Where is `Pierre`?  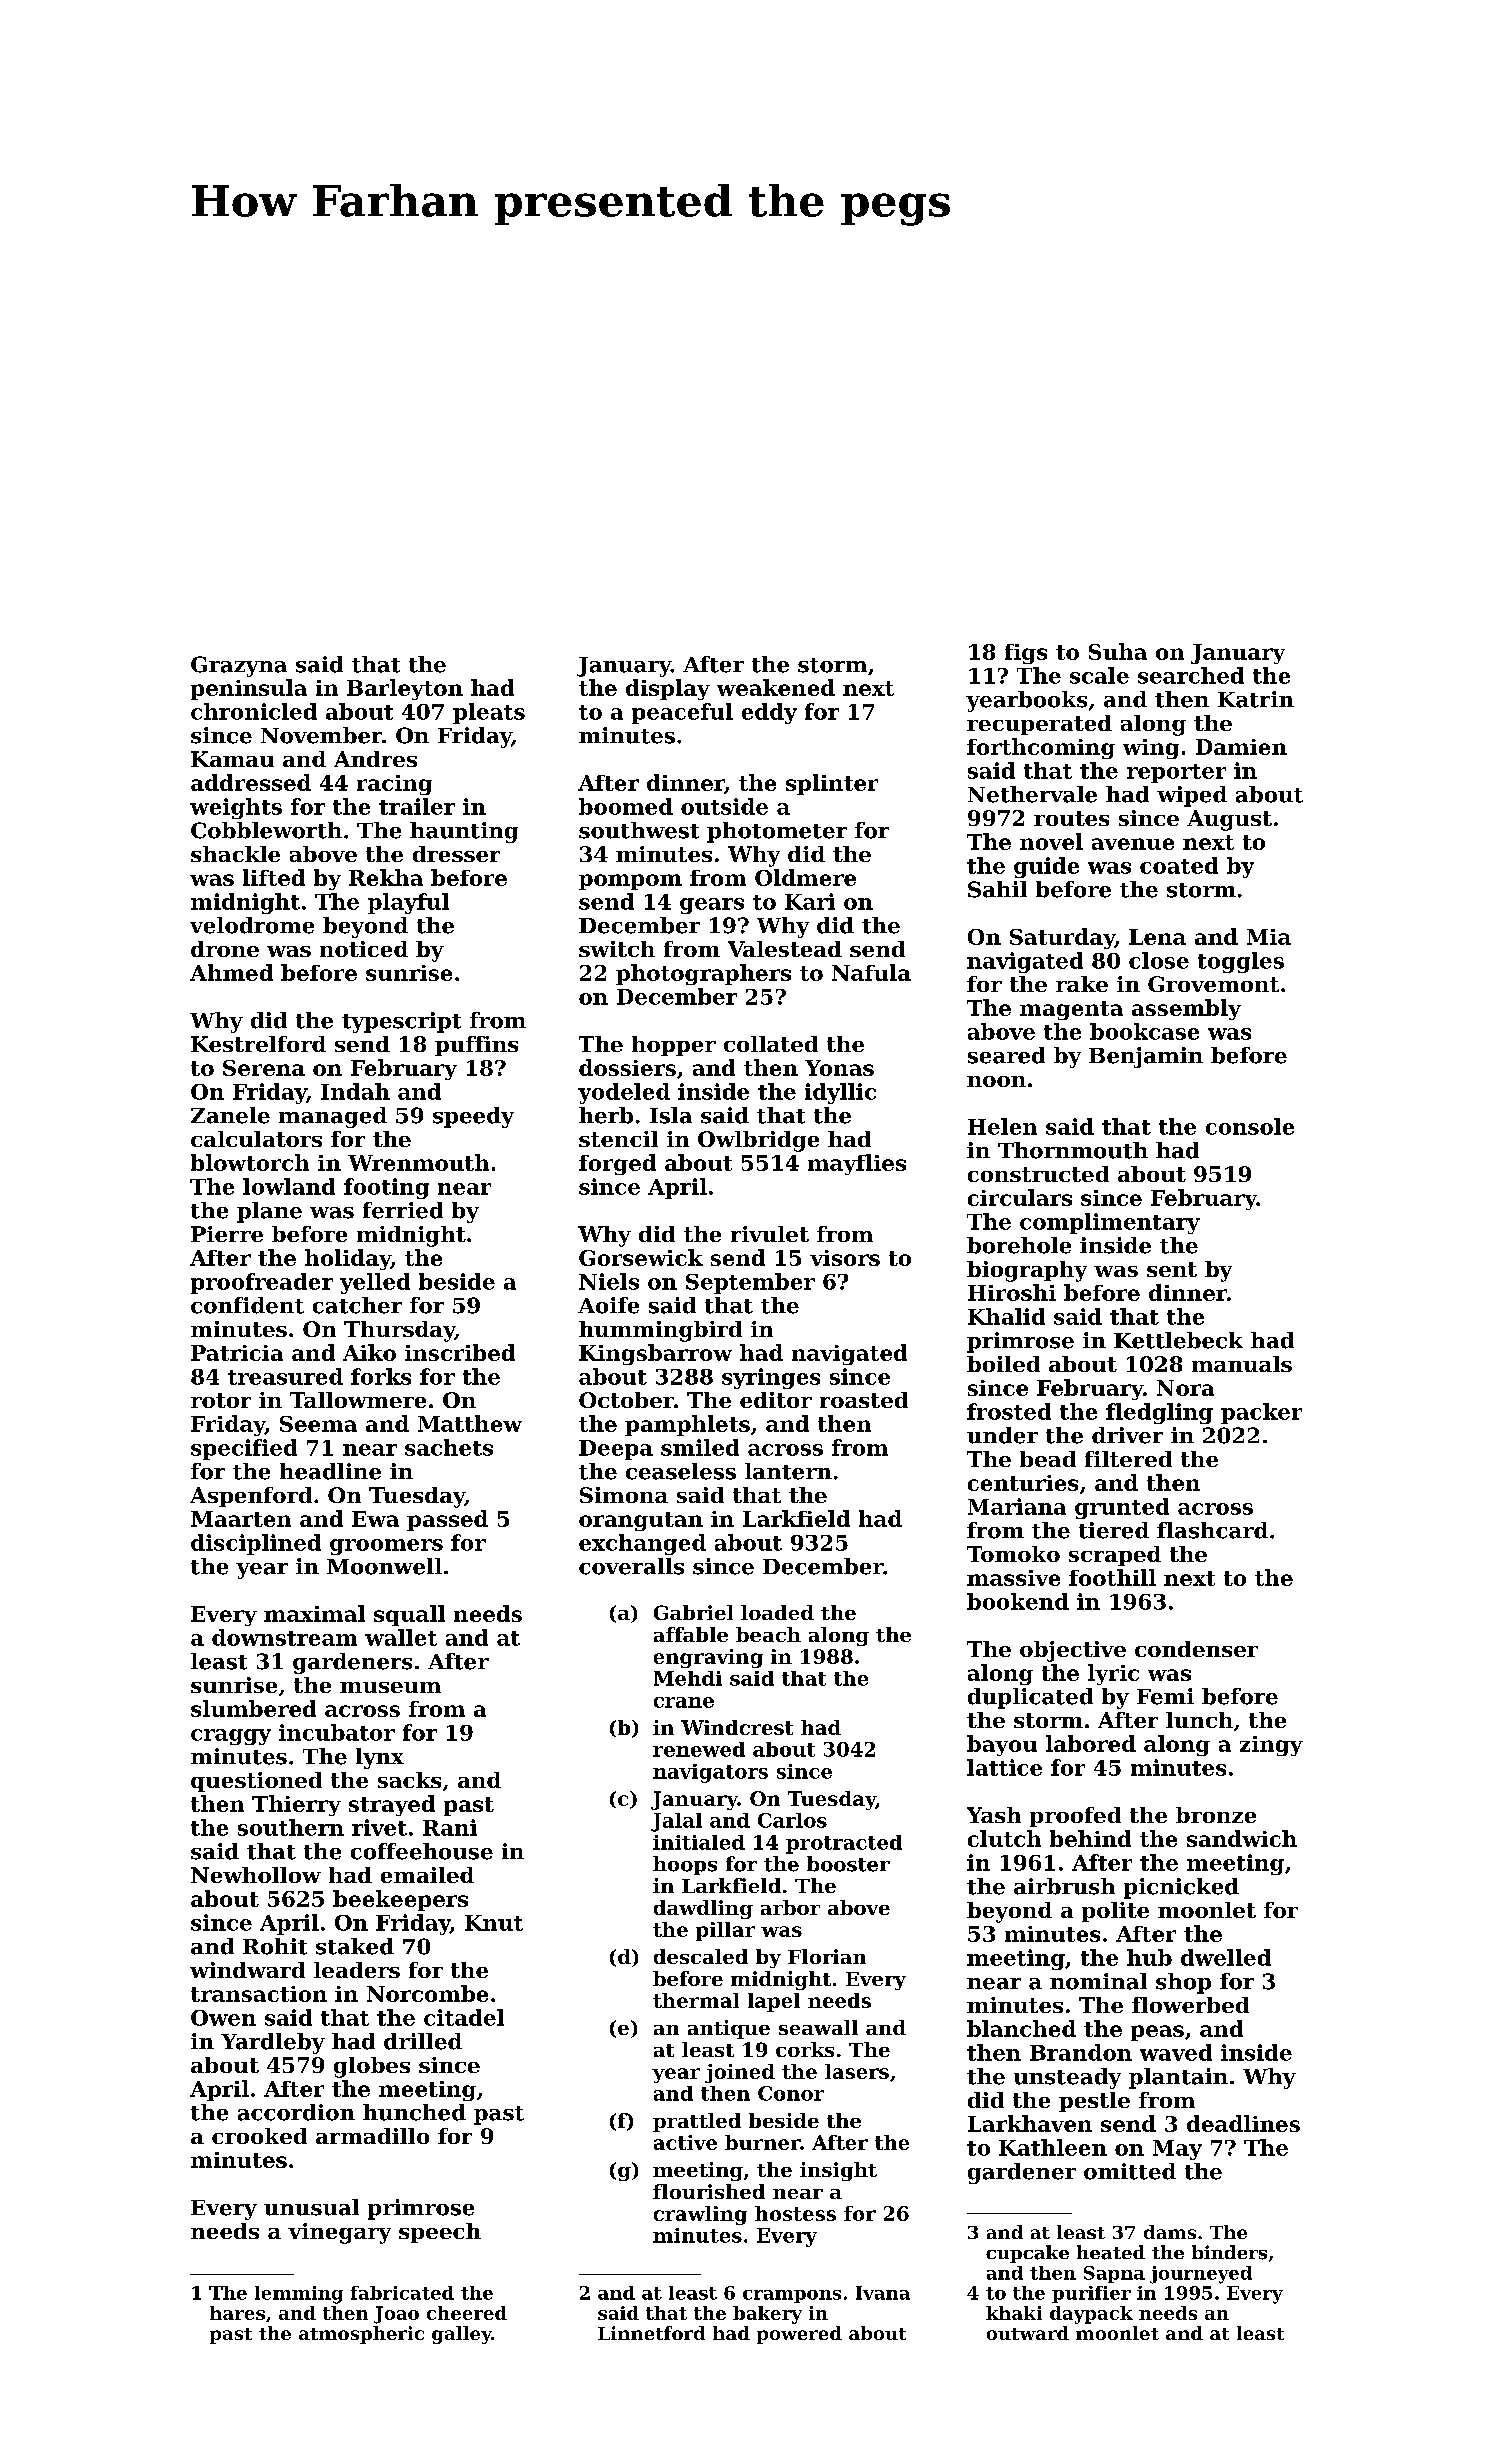 Pierre is located at coordinates (227, 1234).
